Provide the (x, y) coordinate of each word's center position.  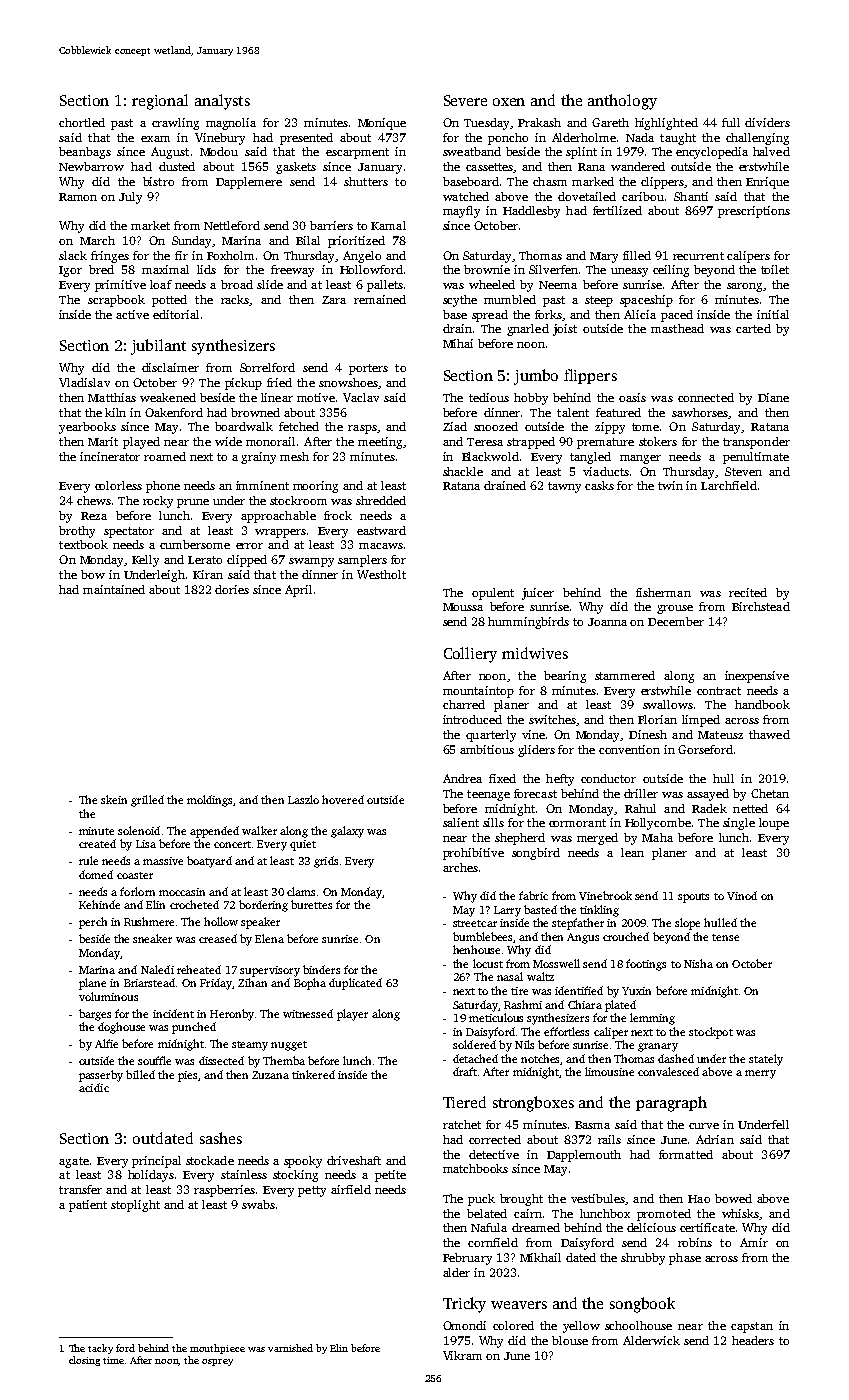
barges (95, 1015)
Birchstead (761, 606)
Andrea (462, 778)
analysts (222, 102)
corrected (495, 1139)
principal (156, 1162)
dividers (767, 122)
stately (766, 1060)
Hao (699, 1199)
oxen (509, 102)
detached (475, 1058)
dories (232, 589)
